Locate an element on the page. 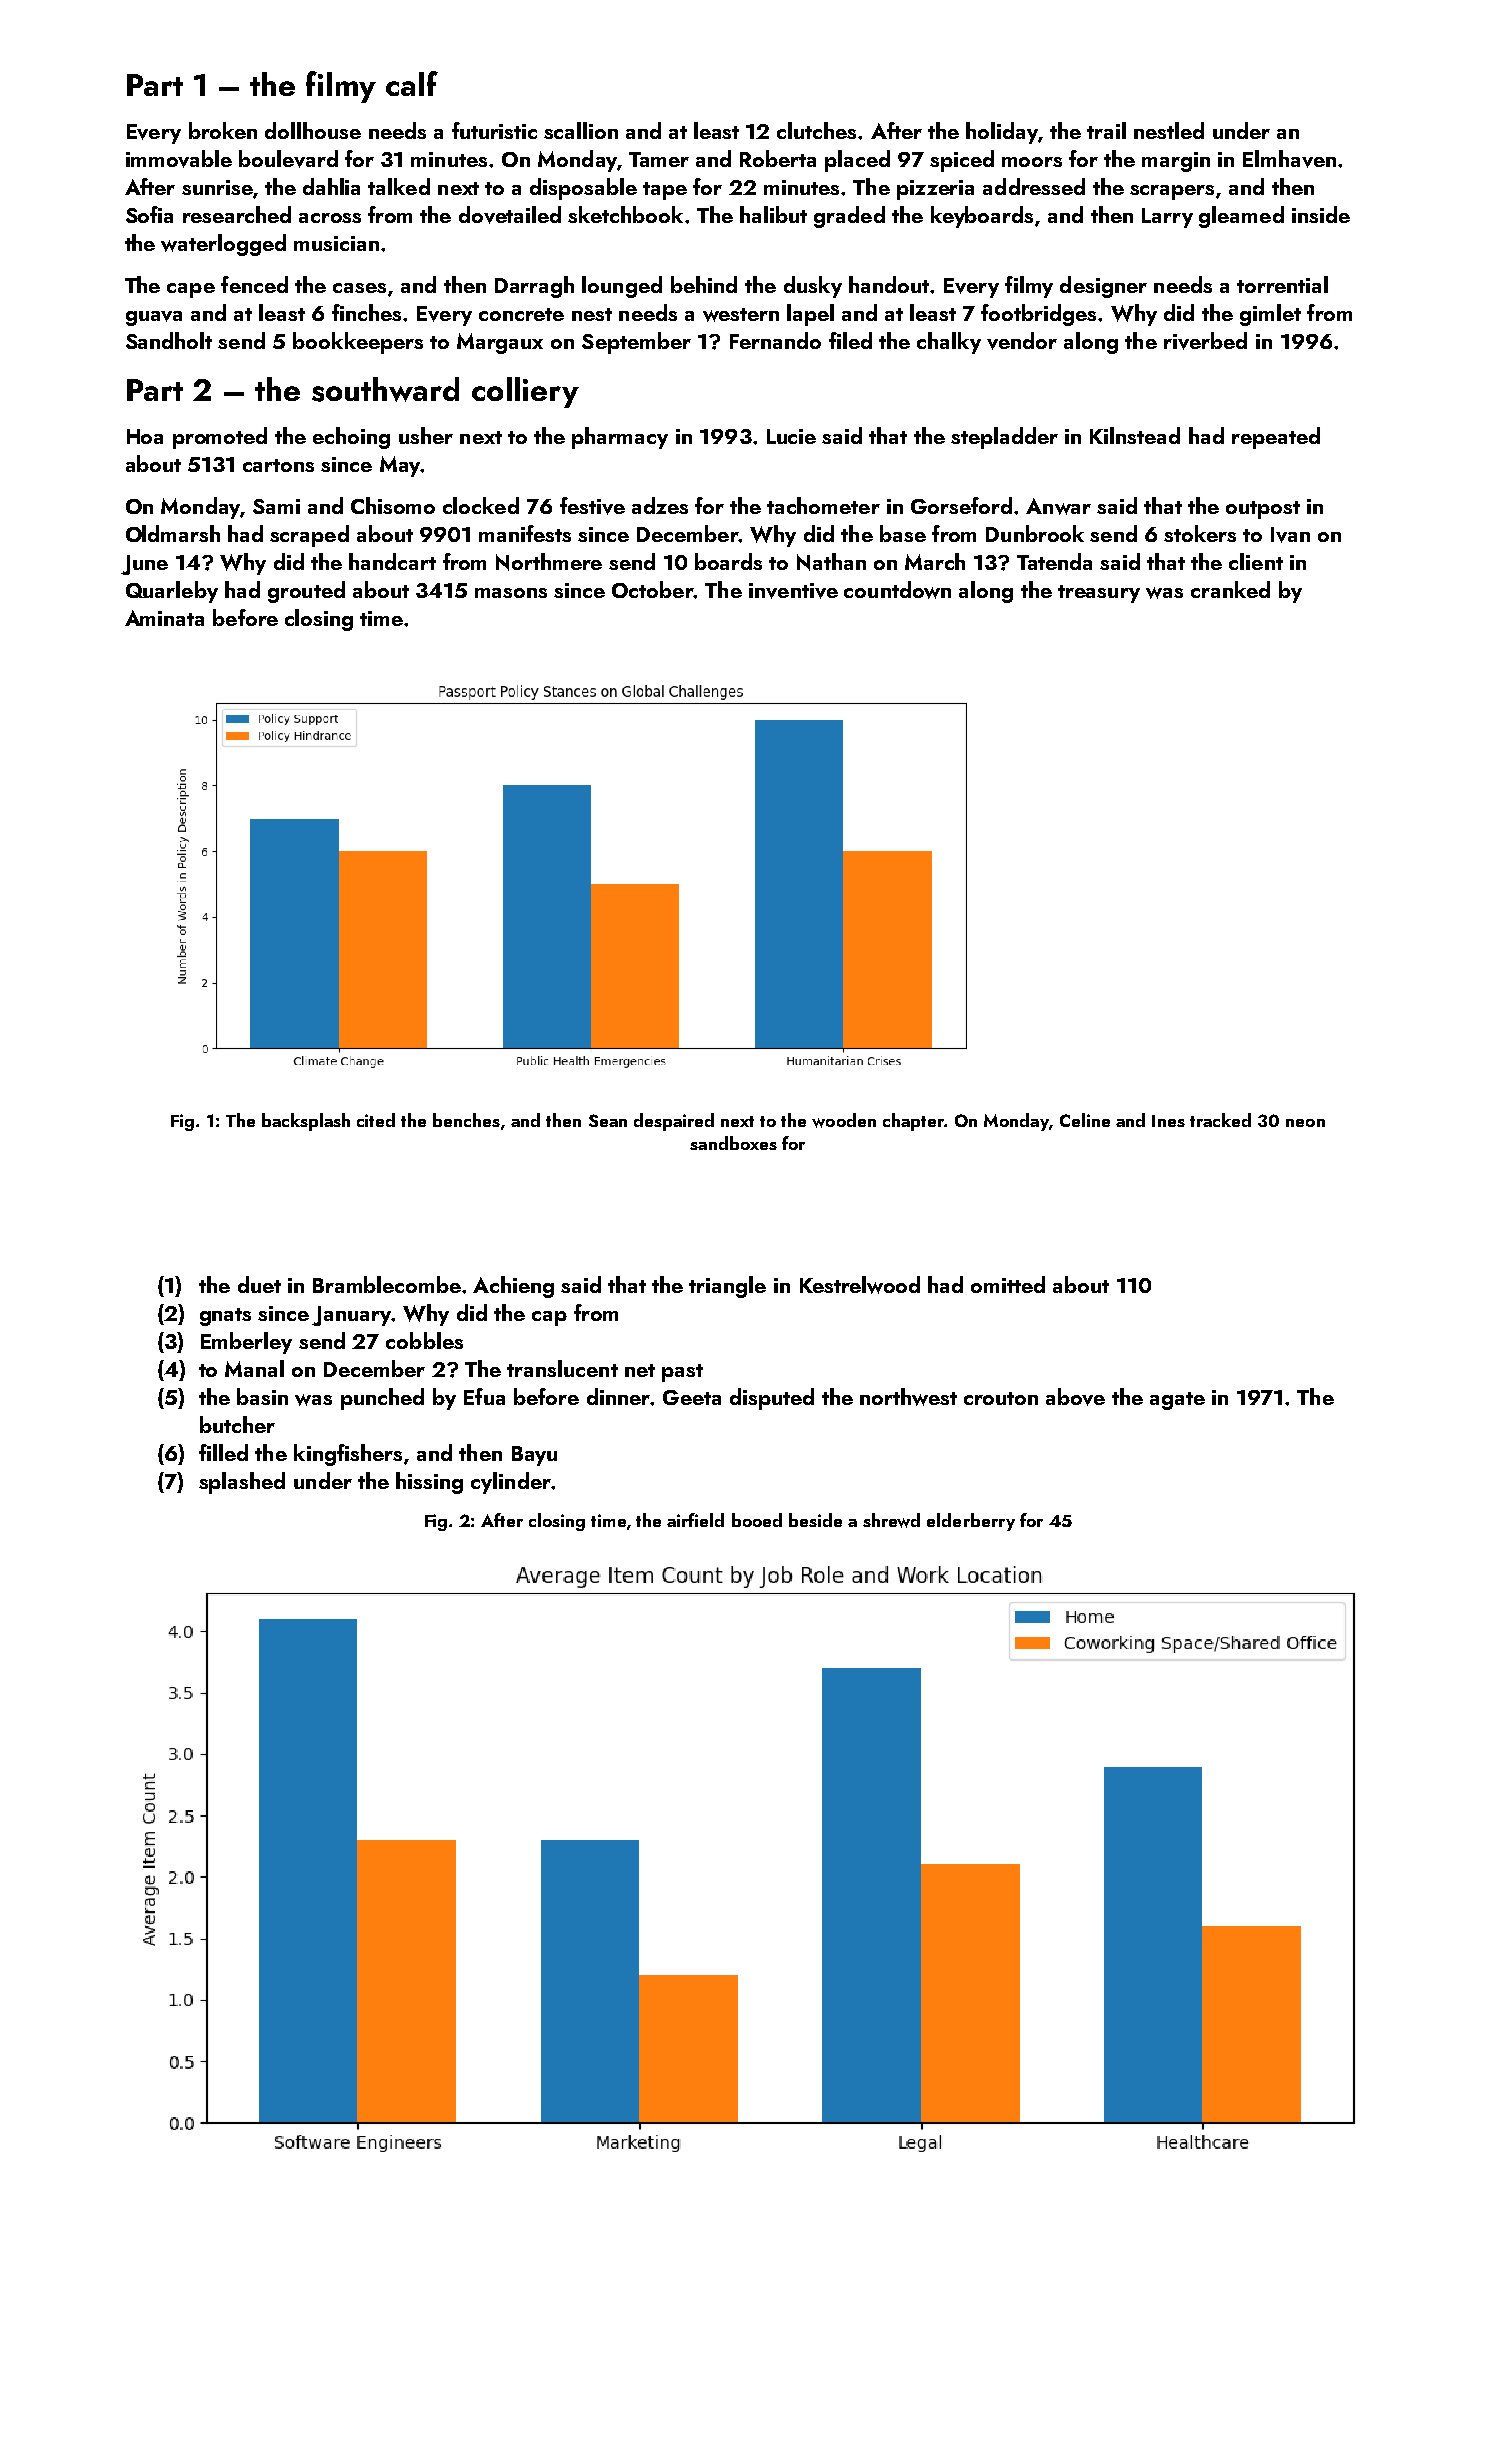  trail is located at coordinates (1106, 130).
